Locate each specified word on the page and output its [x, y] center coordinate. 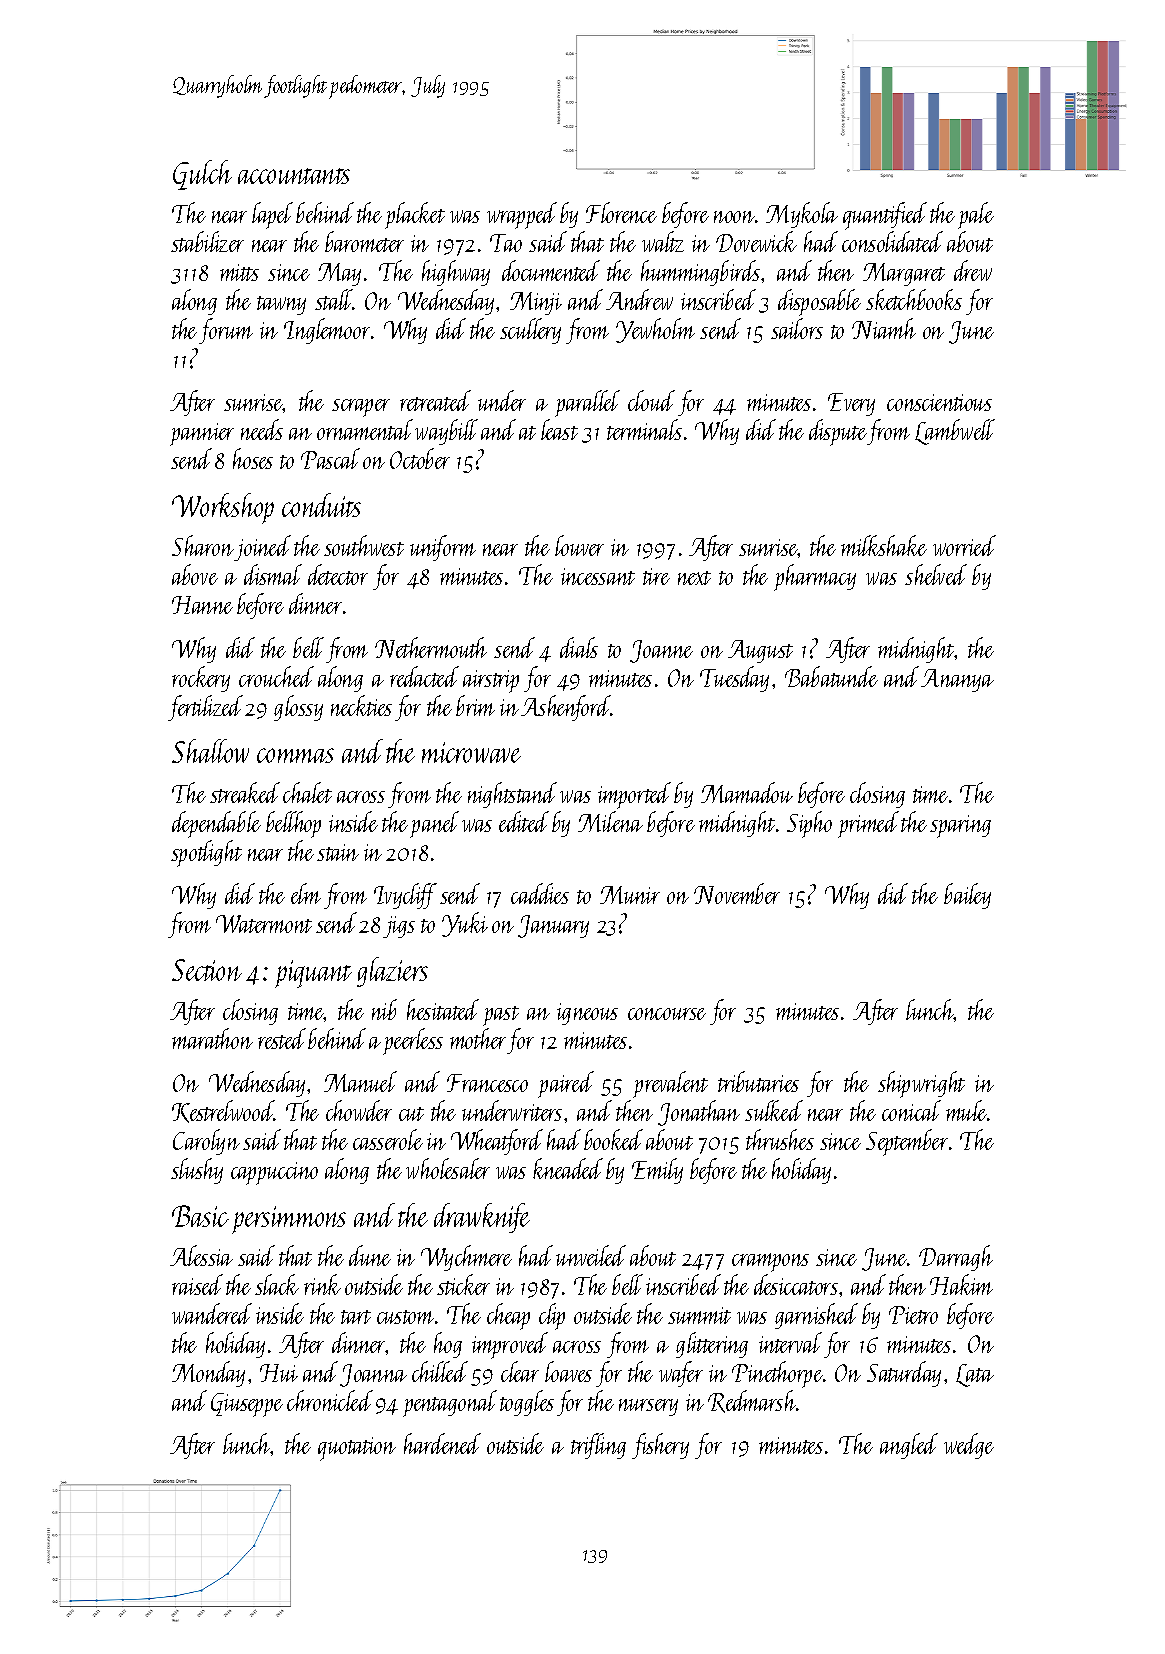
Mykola [802, 215]
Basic [200, 1216]
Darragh [956, 1258]
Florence [621, 212]
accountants [294, 176]
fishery [660, 1446]
